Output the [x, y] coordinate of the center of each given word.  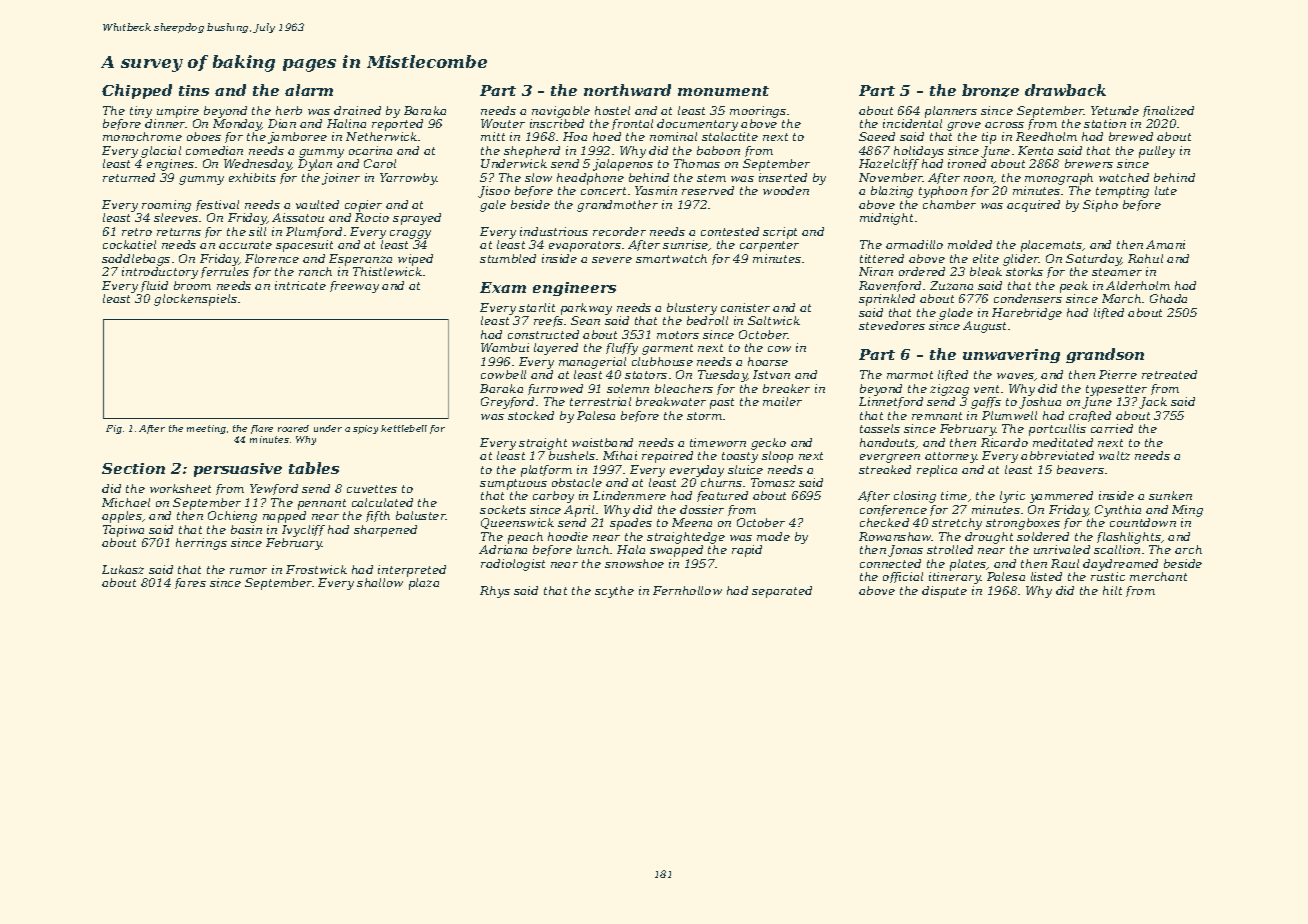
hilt [1112, 590]
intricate [300, 285]
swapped [676, 551]
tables [314, 468]
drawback [1065, 90]
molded [970, 244]
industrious [554, 231]
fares [190, 583]
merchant [1158, 576]
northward [627, 90]
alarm [309, 90]
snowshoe [634, 563]
